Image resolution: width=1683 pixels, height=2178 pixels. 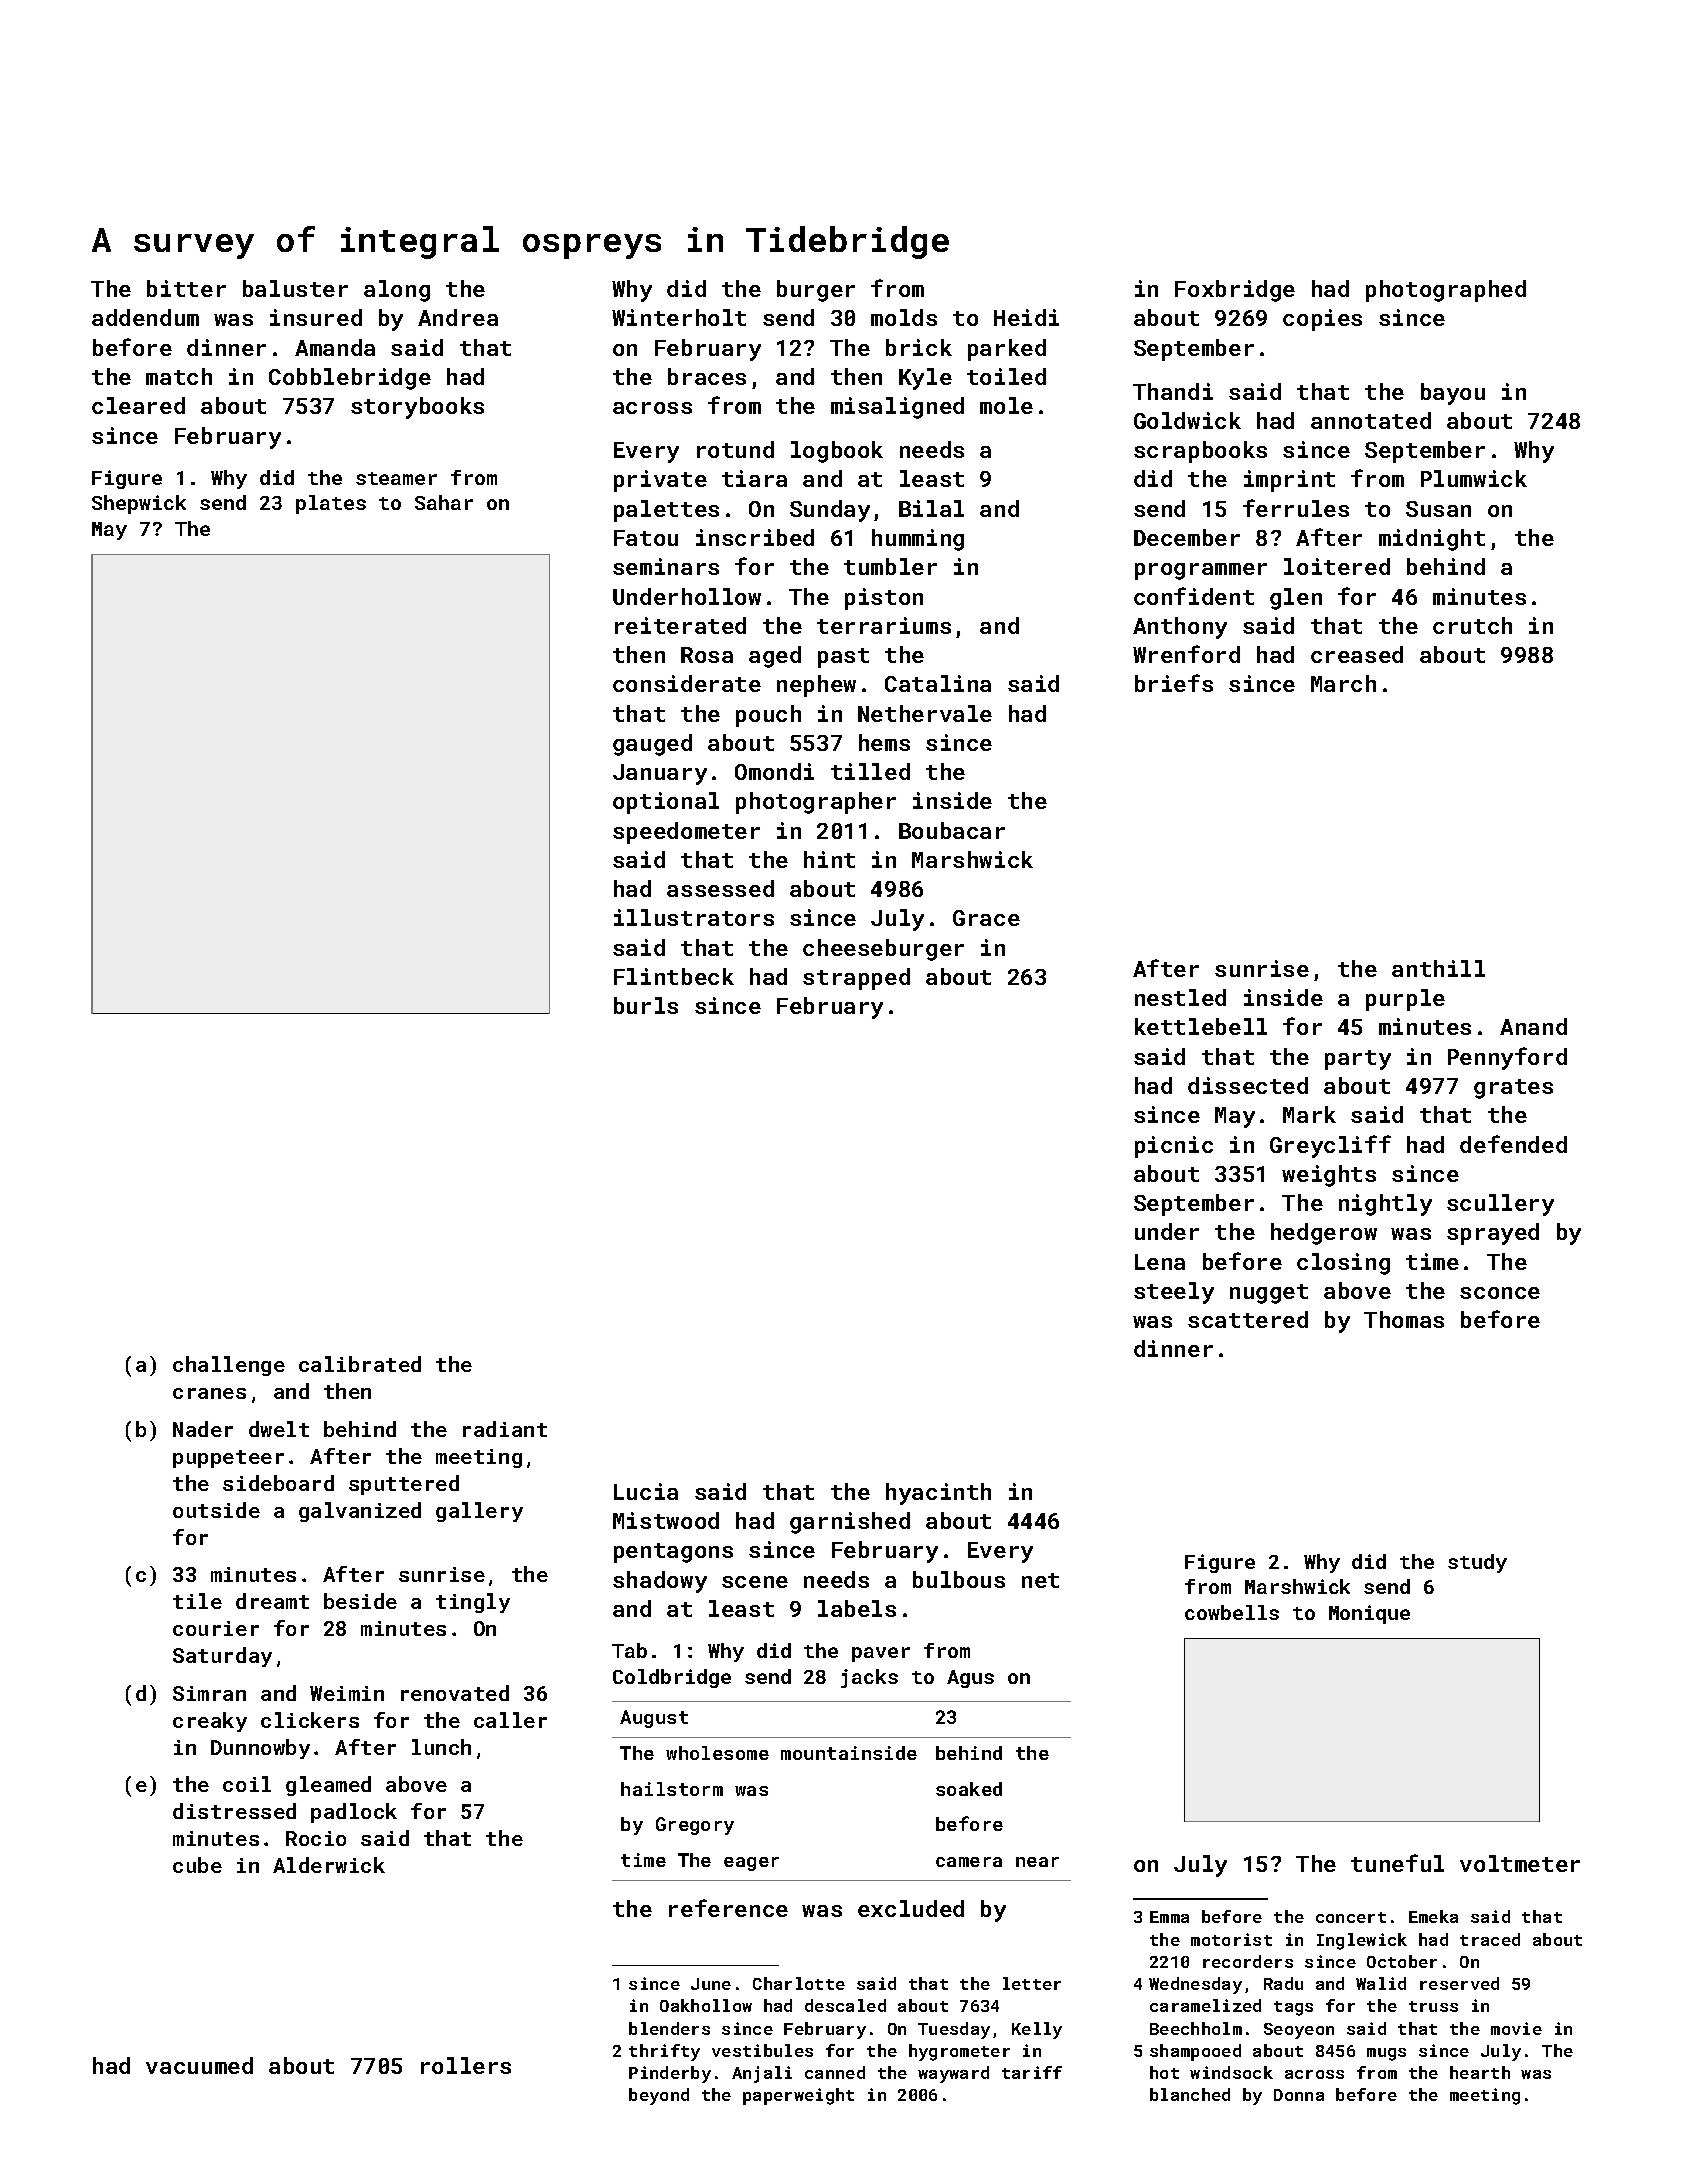 What do you see at coordinates (1296, 599) in the screenshot?
I see `glen` at bounding box center [1296, 599].
